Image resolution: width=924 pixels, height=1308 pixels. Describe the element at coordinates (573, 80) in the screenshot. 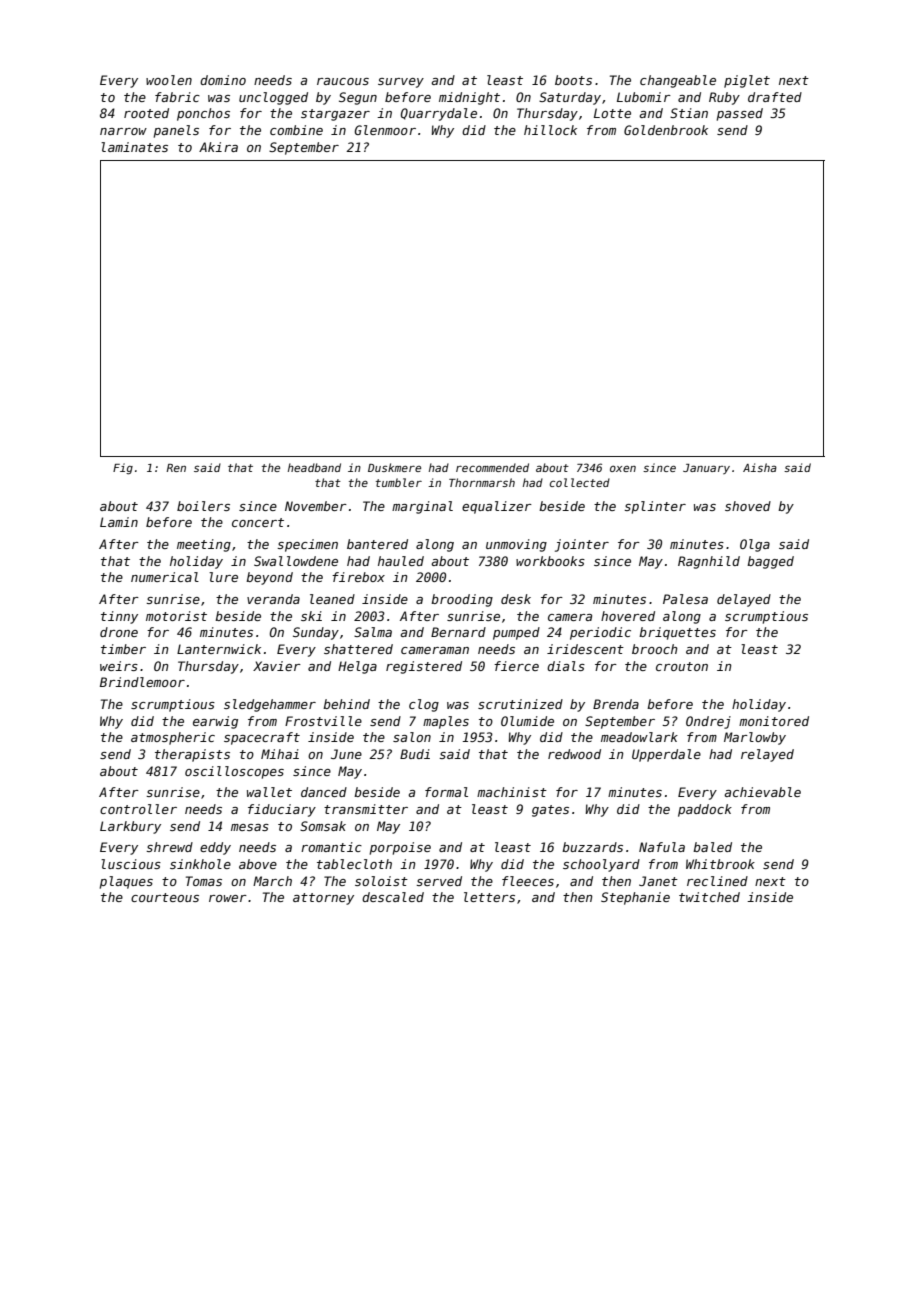

I see `boots` at that location.
